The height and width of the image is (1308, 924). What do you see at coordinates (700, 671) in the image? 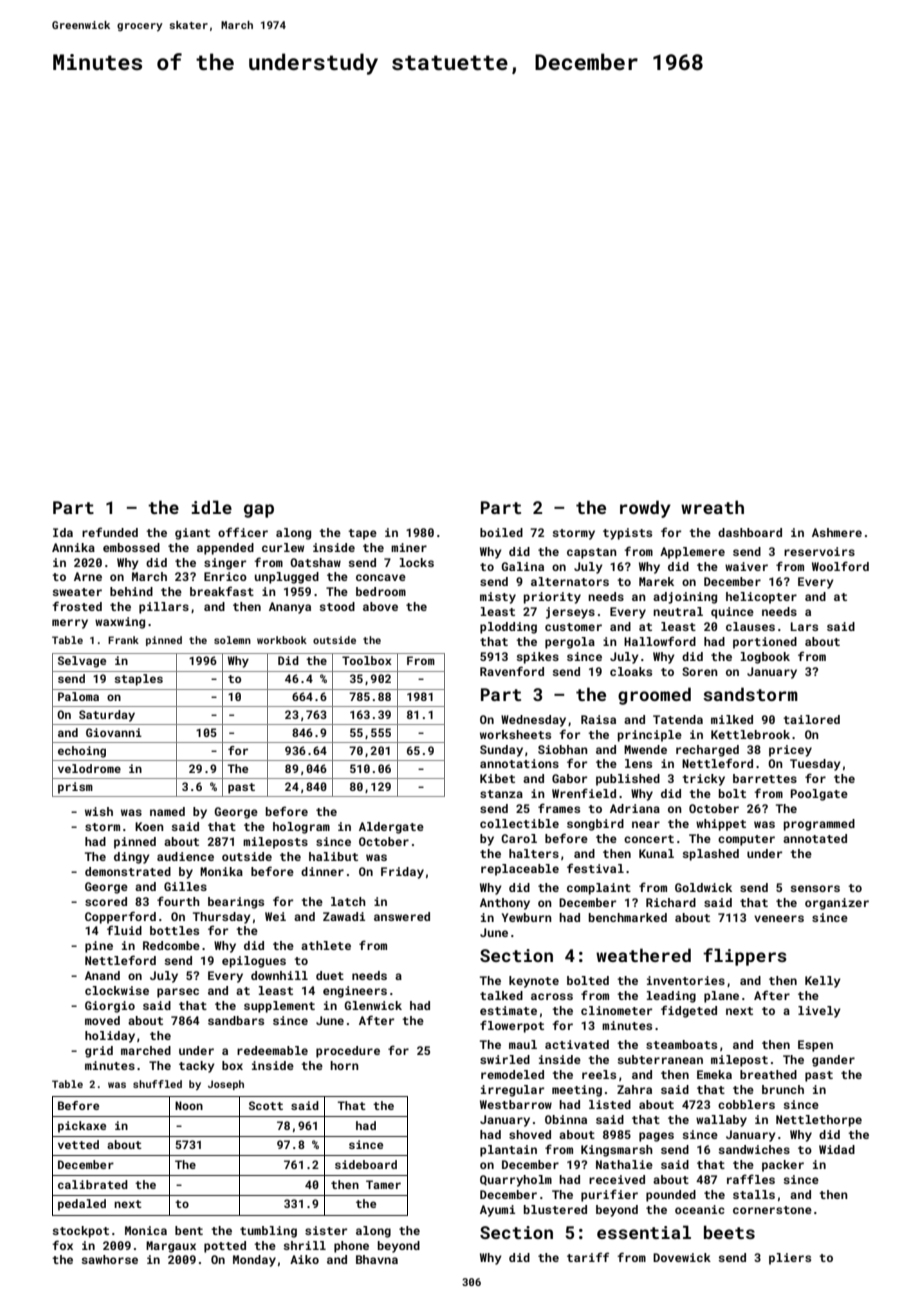
I see `Soren` at bounding box center [700, 671].
